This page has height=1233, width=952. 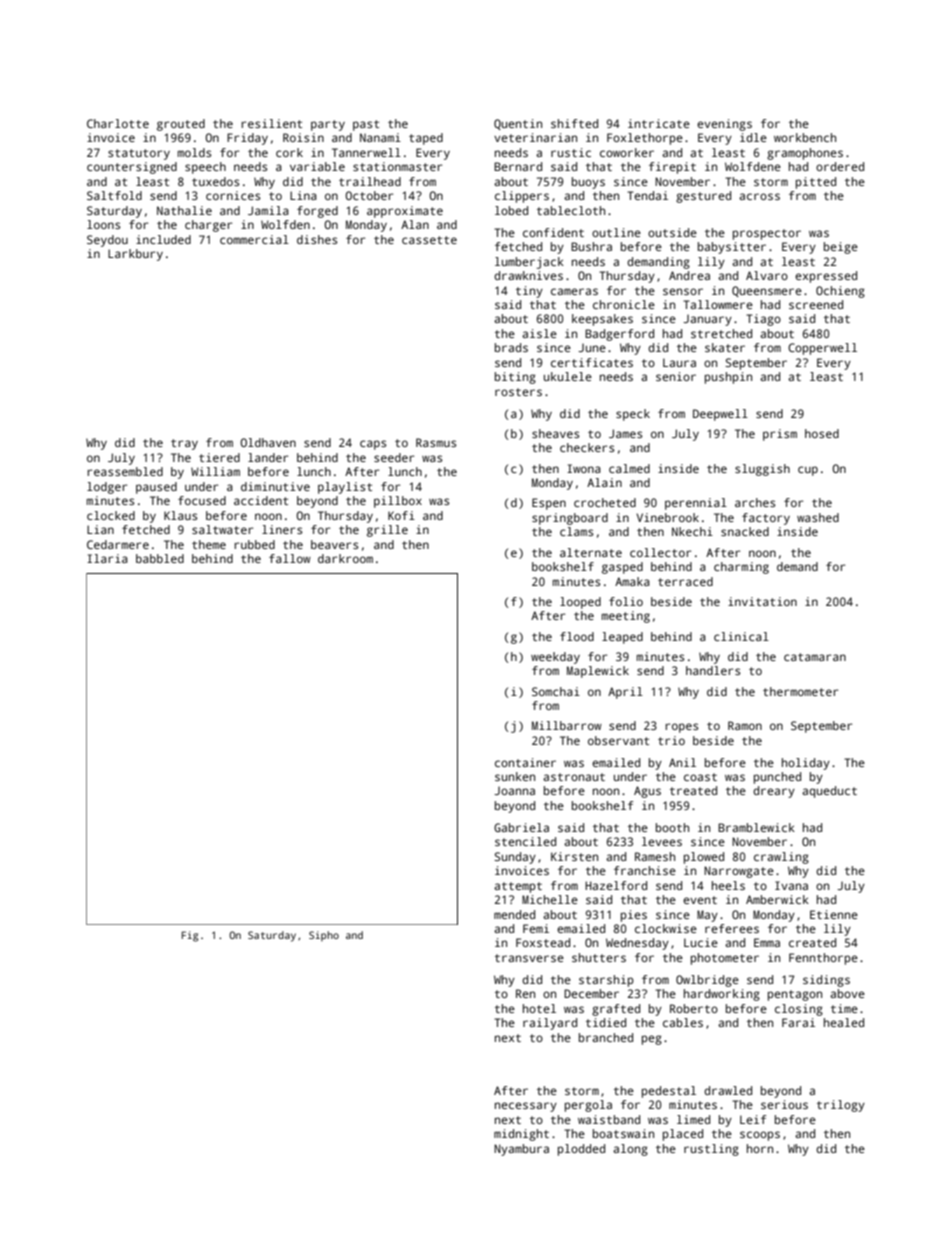 What do you see at coordinates (713, 670) in the page?
I see `handlers` at bounding box center [713, 670].
